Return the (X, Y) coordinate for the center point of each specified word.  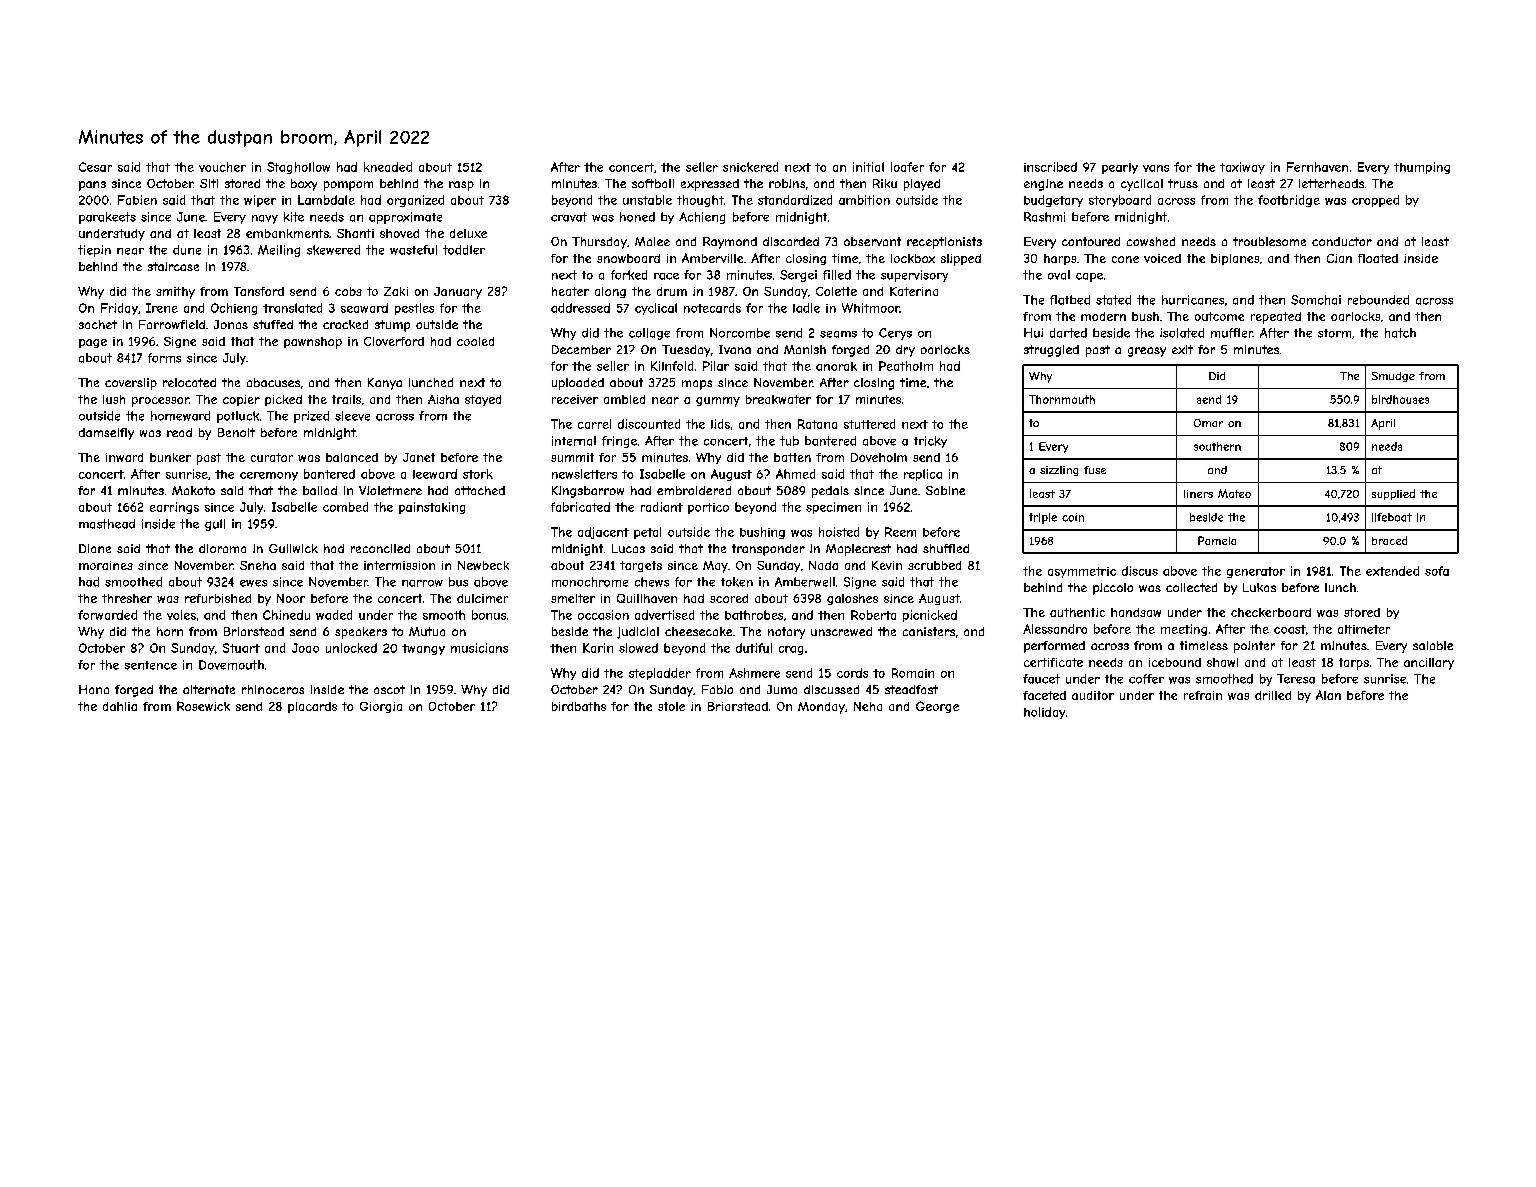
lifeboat (1392, 517)
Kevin (887, 565)
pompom (348, 186)
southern (1217, 446)
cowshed (1151, 241)
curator (272, 457)
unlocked (351, 648)
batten (792, 457)
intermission (399, 565)
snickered (750, 167)
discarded (791, 241)
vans (1156, 168)
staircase (173, 266)
